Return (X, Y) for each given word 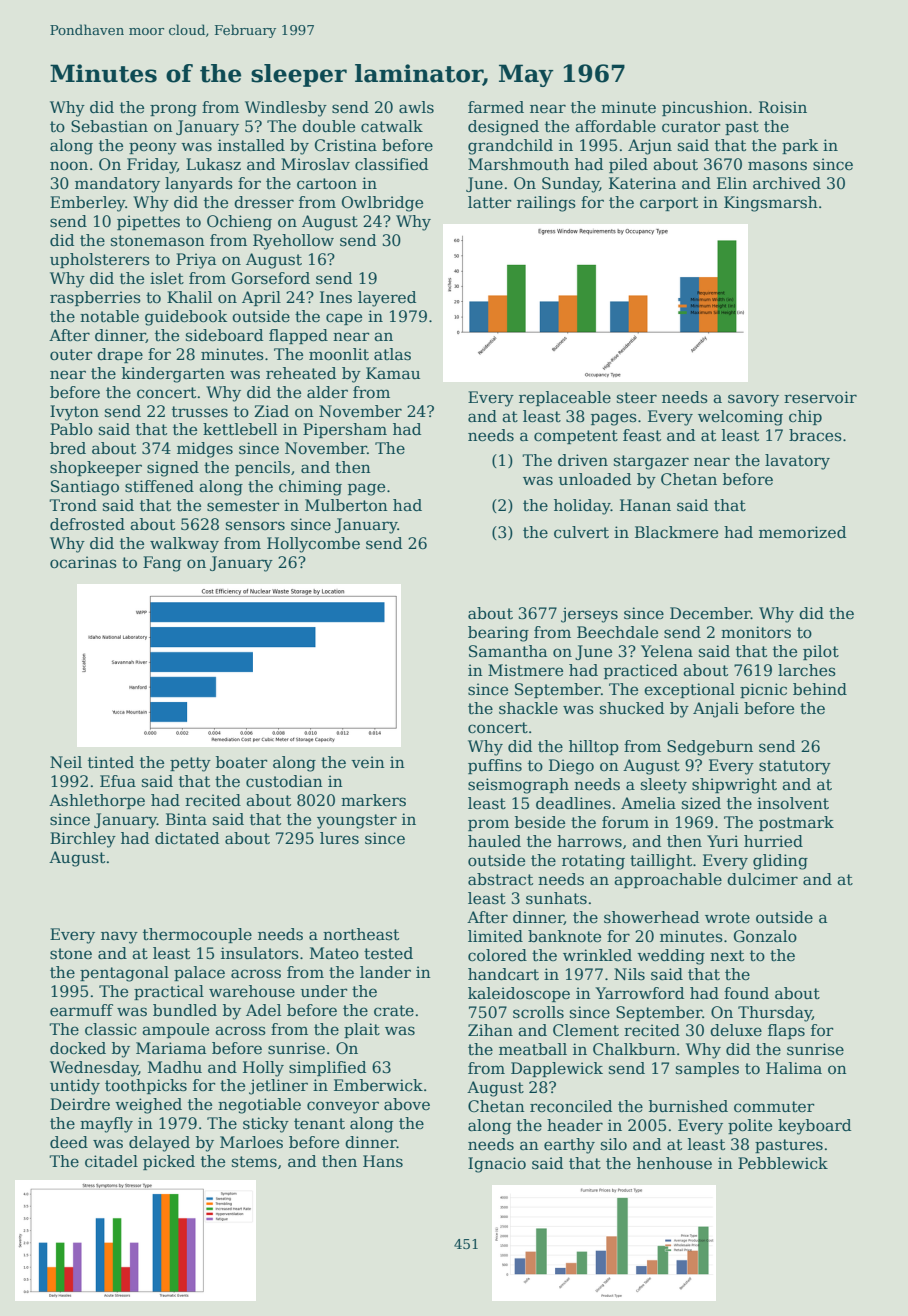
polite (750, 1126)
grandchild (510, 147)
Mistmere (525, 670)
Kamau (393, 373)
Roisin (783, 107)
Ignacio (497, 1165)
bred (68, 448)
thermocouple (197, 935)
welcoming (740, 418)
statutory (795, 767)
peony (153, 148)
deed (69, 1142)
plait (362, 1030)
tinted (111, 762)
